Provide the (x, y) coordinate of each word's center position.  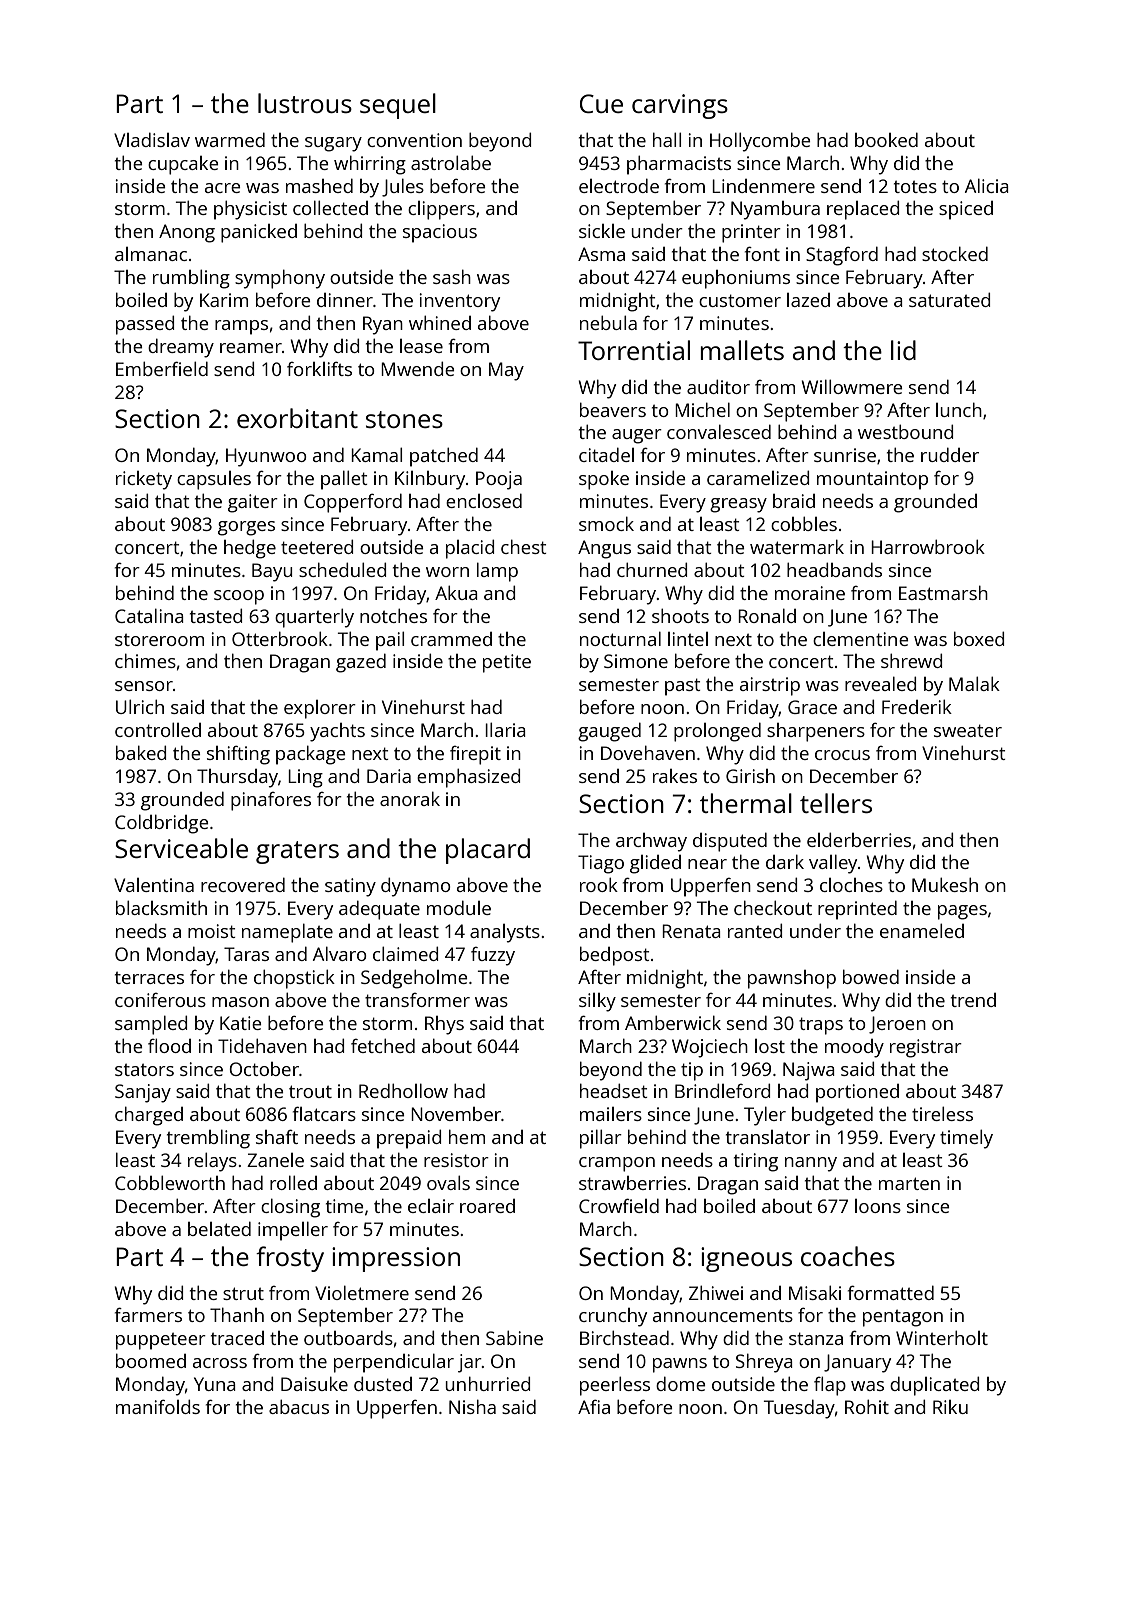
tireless (942, 1113)
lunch (959, 409)
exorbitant (297, 418)
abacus (299, 1406)
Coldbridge (161, 824)
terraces (149, 978)
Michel (702, 409)
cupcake (183, 165)
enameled (922, 930)
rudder (950, 454)
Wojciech (710, 1048)
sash (452, 276)
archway (651, 842)
